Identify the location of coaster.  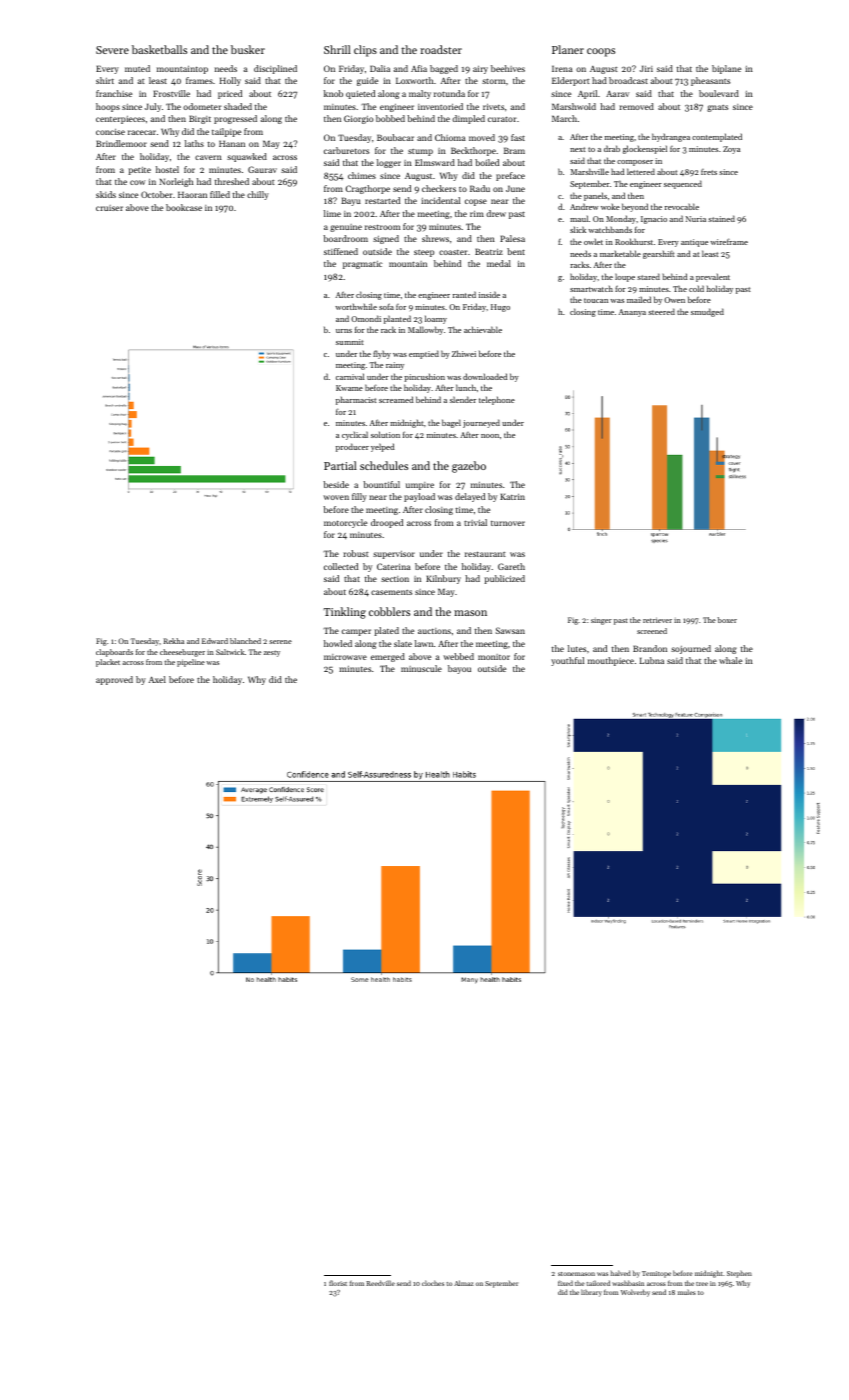
(453, 252).
